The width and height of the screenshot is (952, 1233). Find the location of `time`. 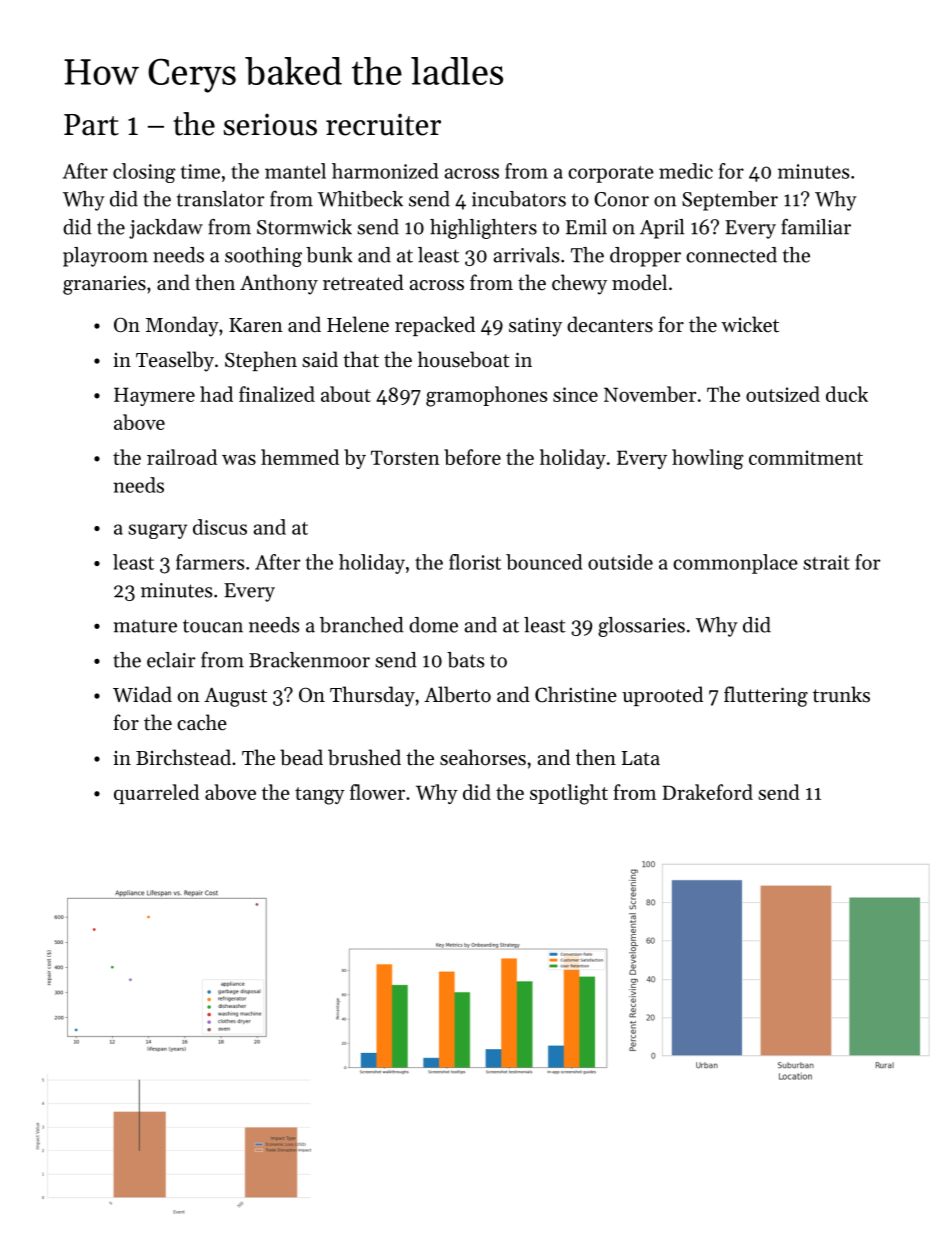

time is located at coordinates (200, 171).
